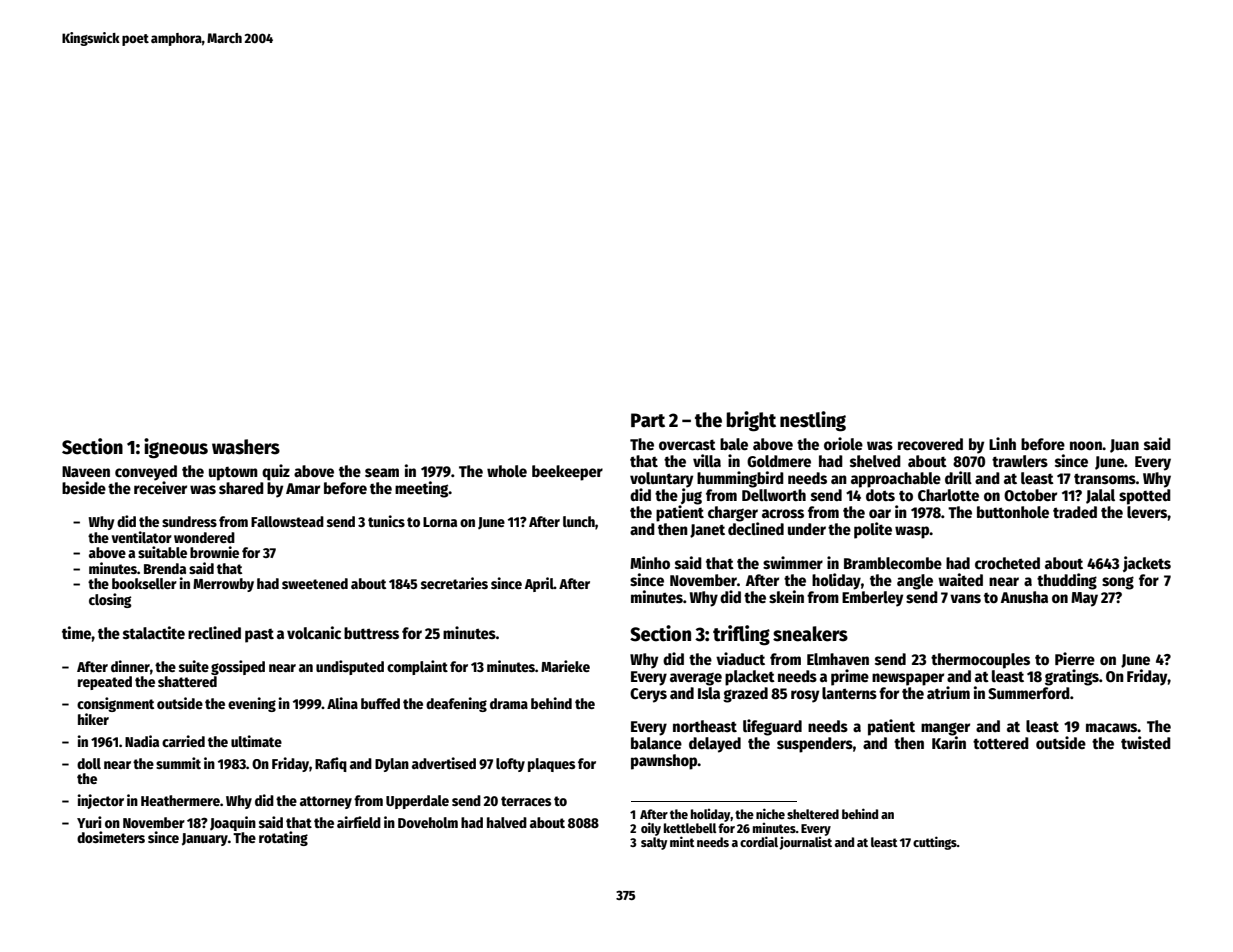 Image resolution: width=1233 pixels, height=952 pixels. Describe the element at coordinates (238, 667) in the screenshot. I see `gossiped` at that location.
